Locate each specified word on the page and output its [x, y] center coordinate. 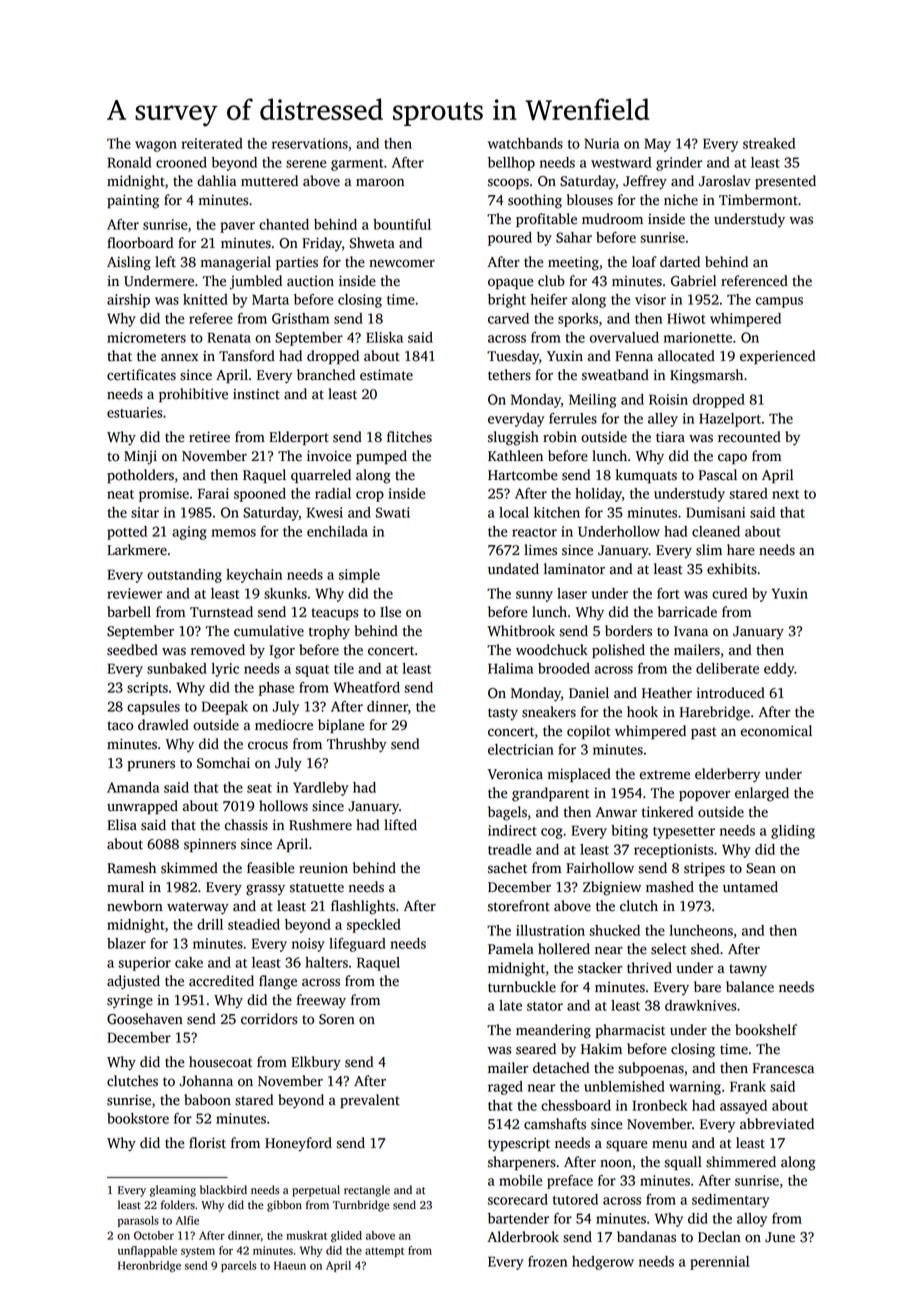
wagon [156, 146]
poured [510, 239]
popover [704, 796]
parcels [238, 1266]
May [657, 145]
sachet [507, 868]
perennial [719, 1263]
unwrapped [142, 807]
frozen [547, 1261]
